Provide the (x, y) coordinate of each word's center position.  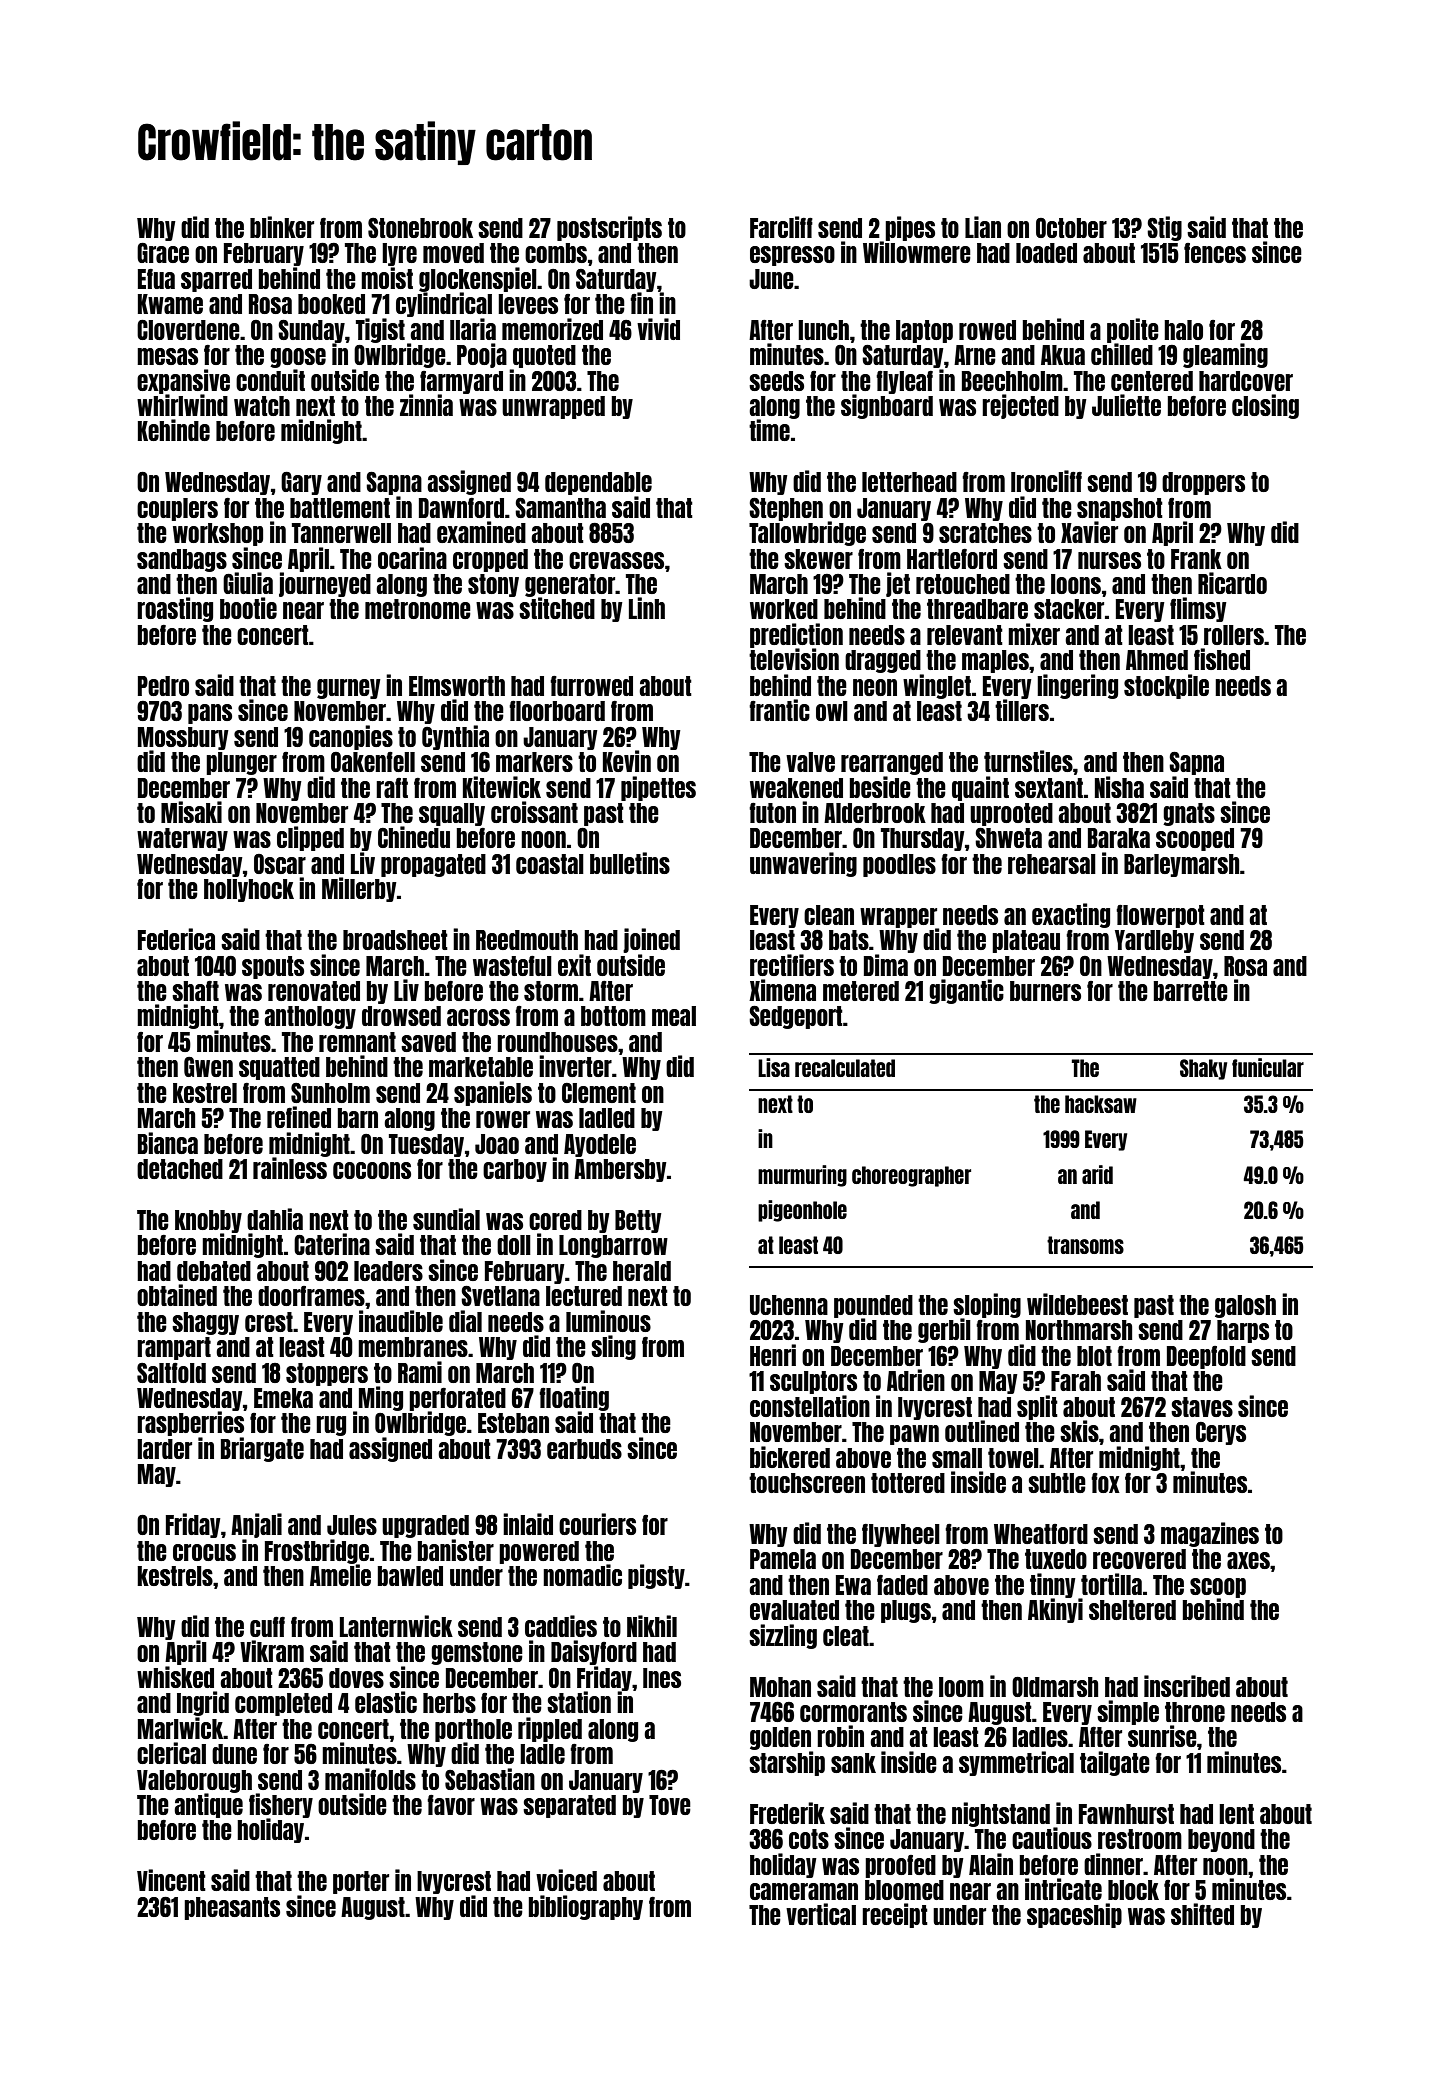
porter (361, 1882)
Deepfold (1206, 1357)
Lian (983, 227)
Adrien (916, 1380)
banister (456, 1550)
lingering (1077, 686)
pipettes (658, 788)
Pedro (163, 686)
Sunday (311, 331)
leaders (388, 1271)
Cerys (1221, 1433)
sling (613, 1347)
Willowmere (917, 252)
